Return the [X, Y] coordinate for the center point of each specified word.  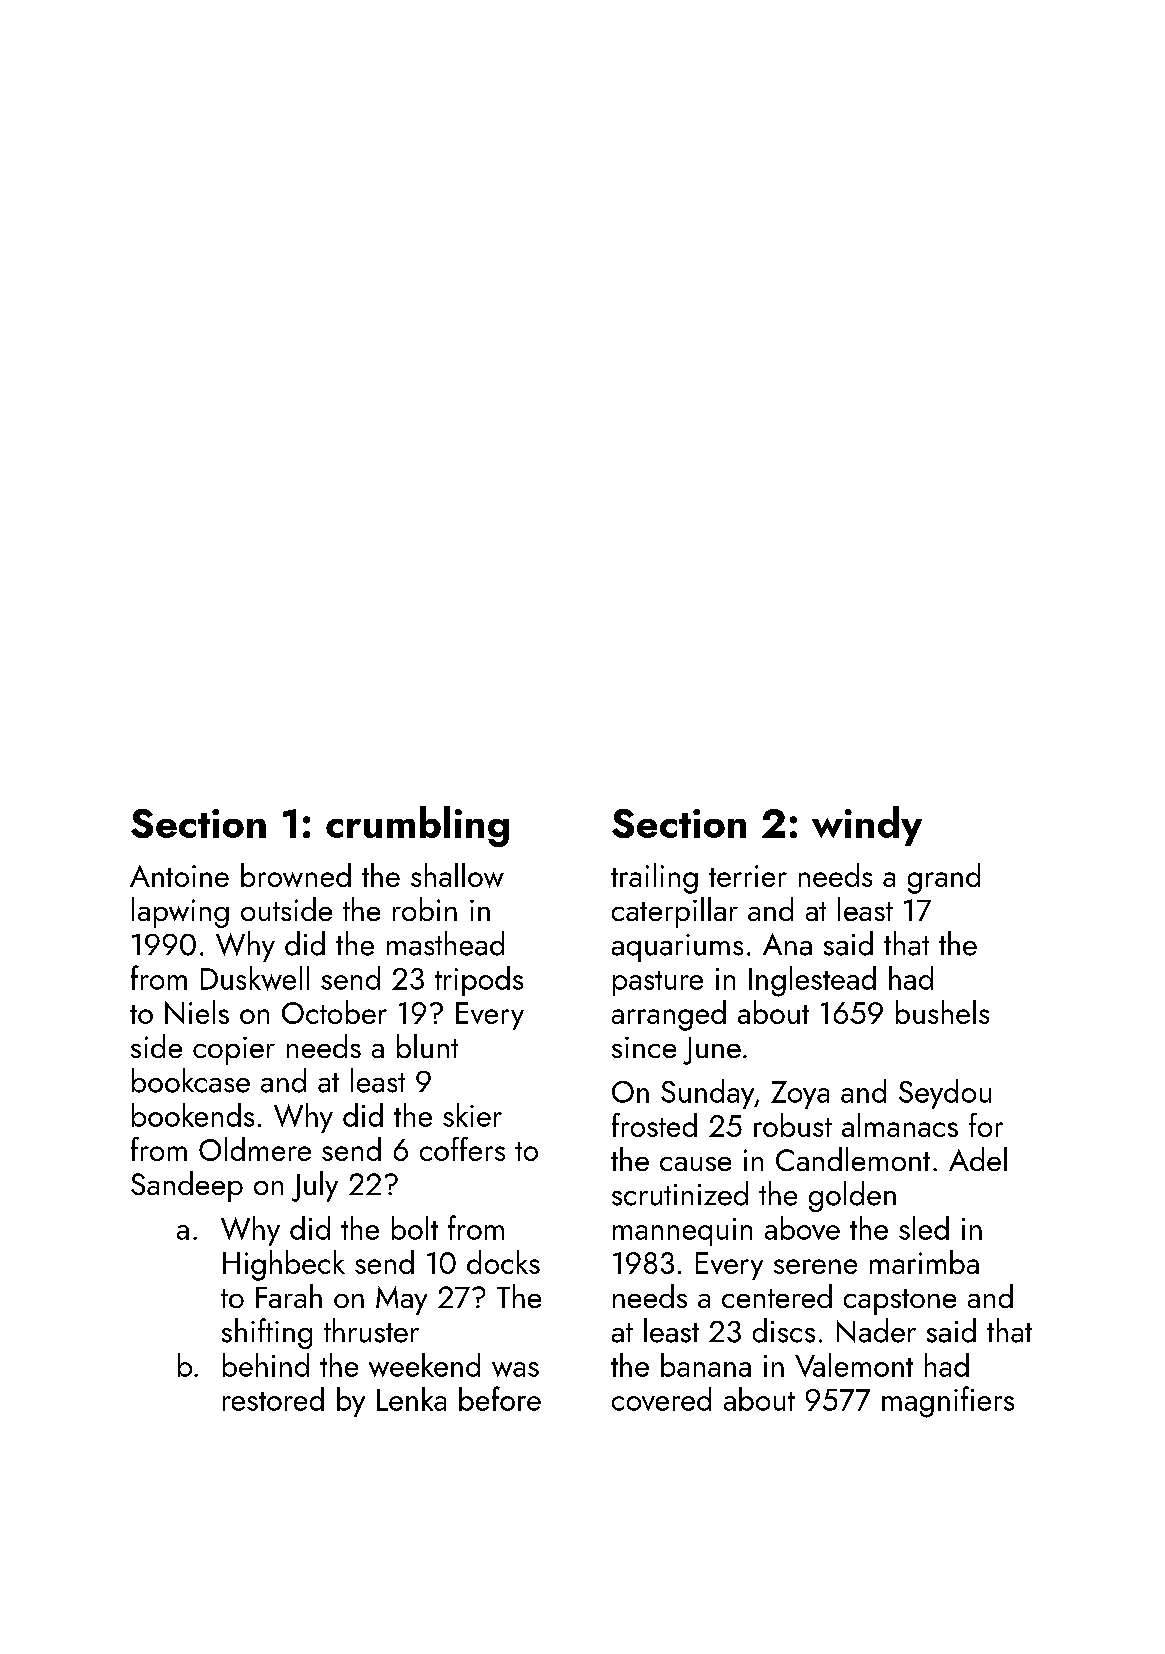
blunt [427, 1046]
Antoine [179, 876]
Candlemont [853, 1159]
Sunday [707, 1094]
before [500, 1398]
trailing [654, 878]
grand [944, 878]
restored [273, 1399]
